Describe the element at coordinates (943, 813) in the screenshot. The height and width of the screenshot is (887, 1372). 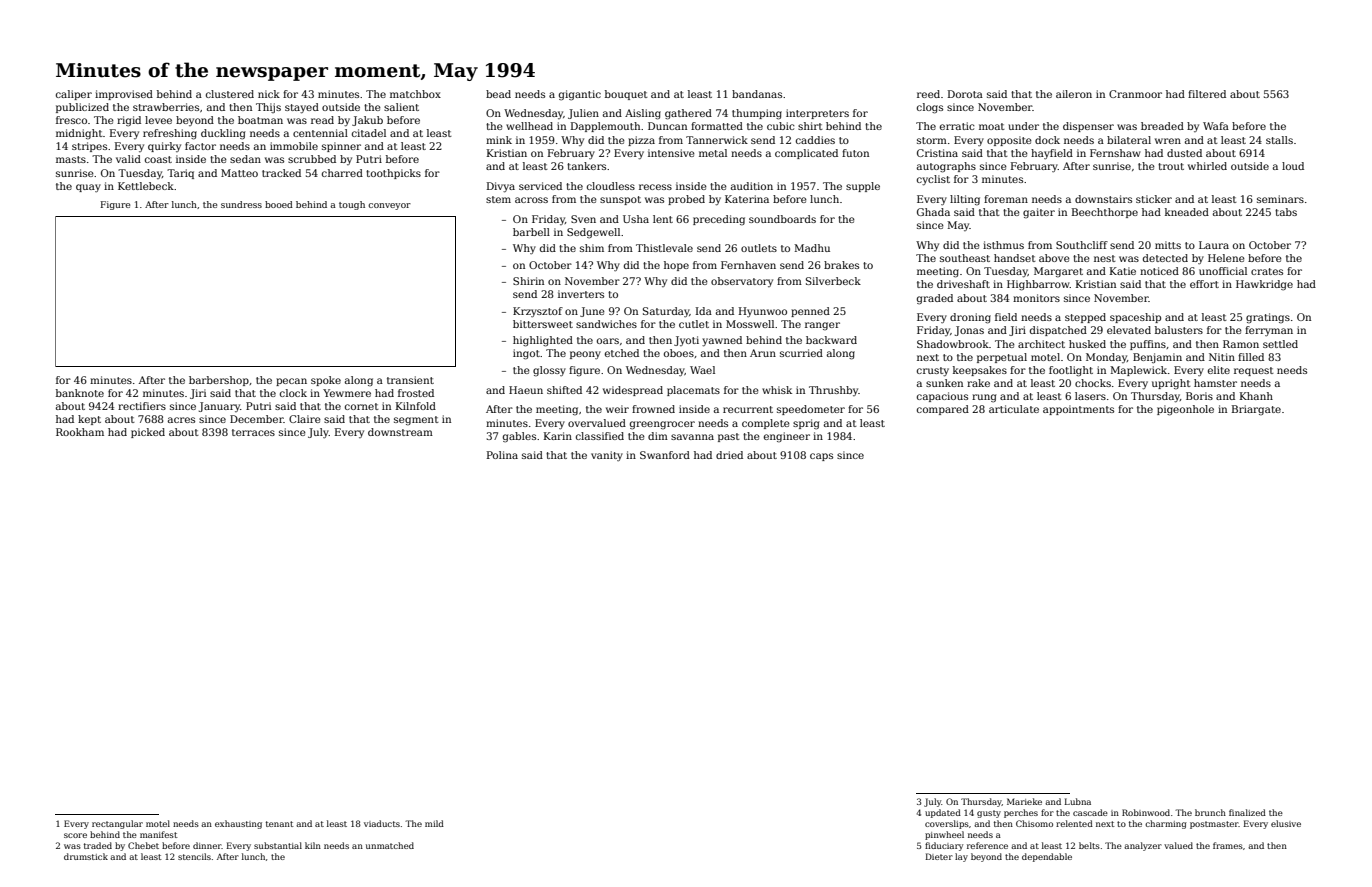
I see `updated` at that location.
